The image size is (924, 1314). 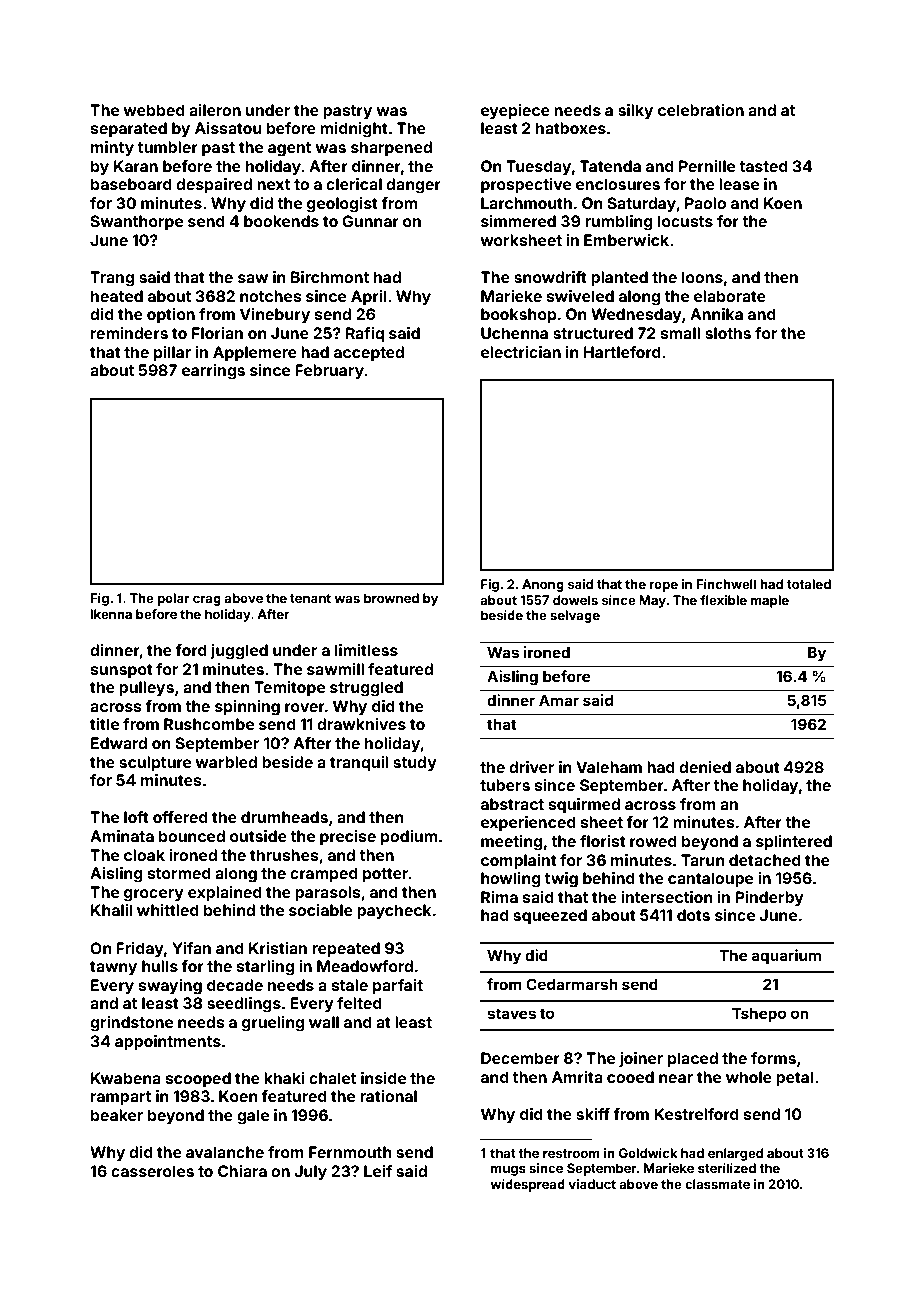 What do you see at coordinates (641, 205) in the screenshot?
I see `Saturday` at bounding box center [641, 205].
